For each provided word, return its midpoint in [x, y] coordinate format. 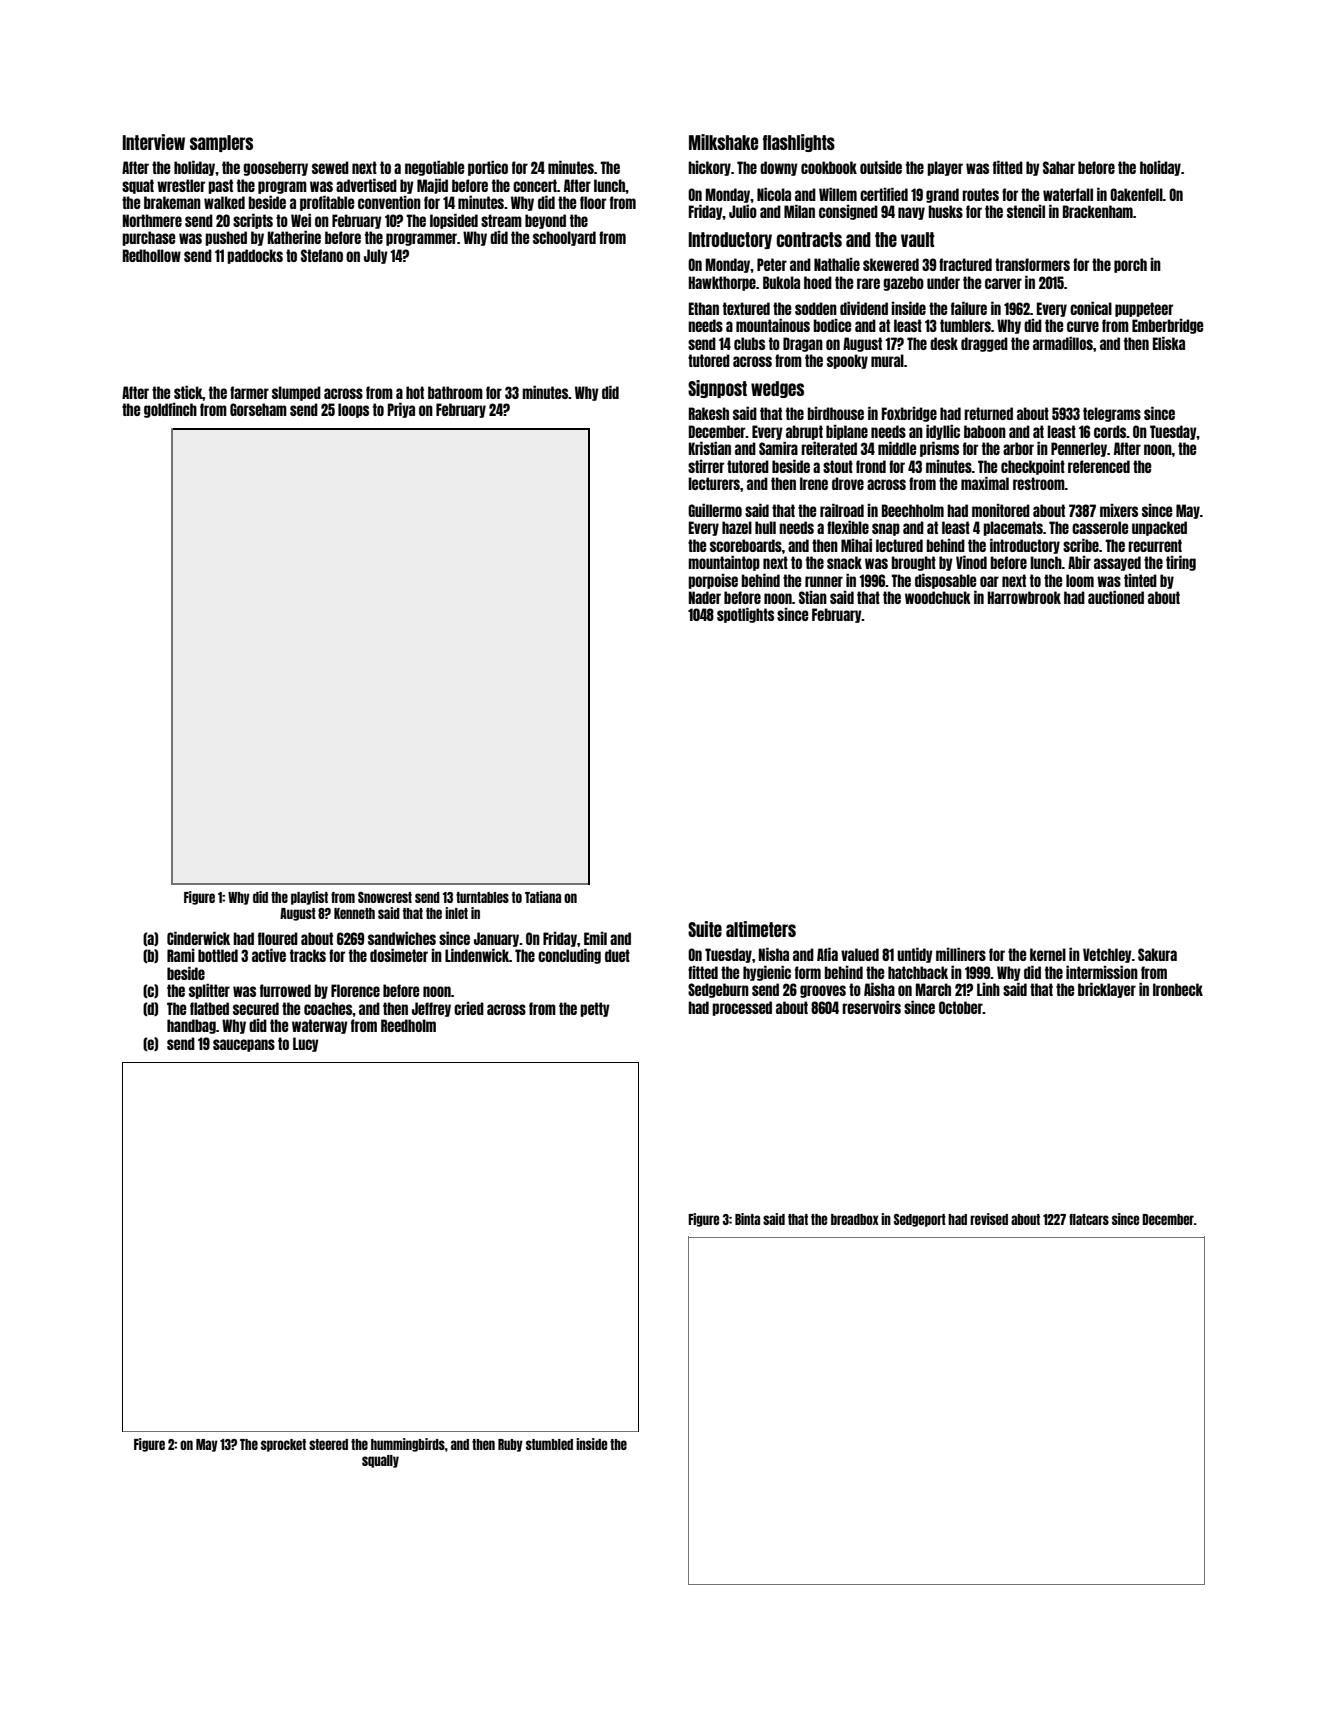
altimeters [761, 929]
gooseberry [275, 168]
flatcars [1089, 1219]
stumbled [549, 1444]
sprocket [283, 1445]
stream [501, 220]
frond [871, 466]
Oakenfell [1136, 194]
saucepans [244, 1045]
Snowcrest [385, 897]
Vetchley [1107, 955]
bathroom [455, 392]
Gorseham [258, 409]
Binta [747, 1219]
